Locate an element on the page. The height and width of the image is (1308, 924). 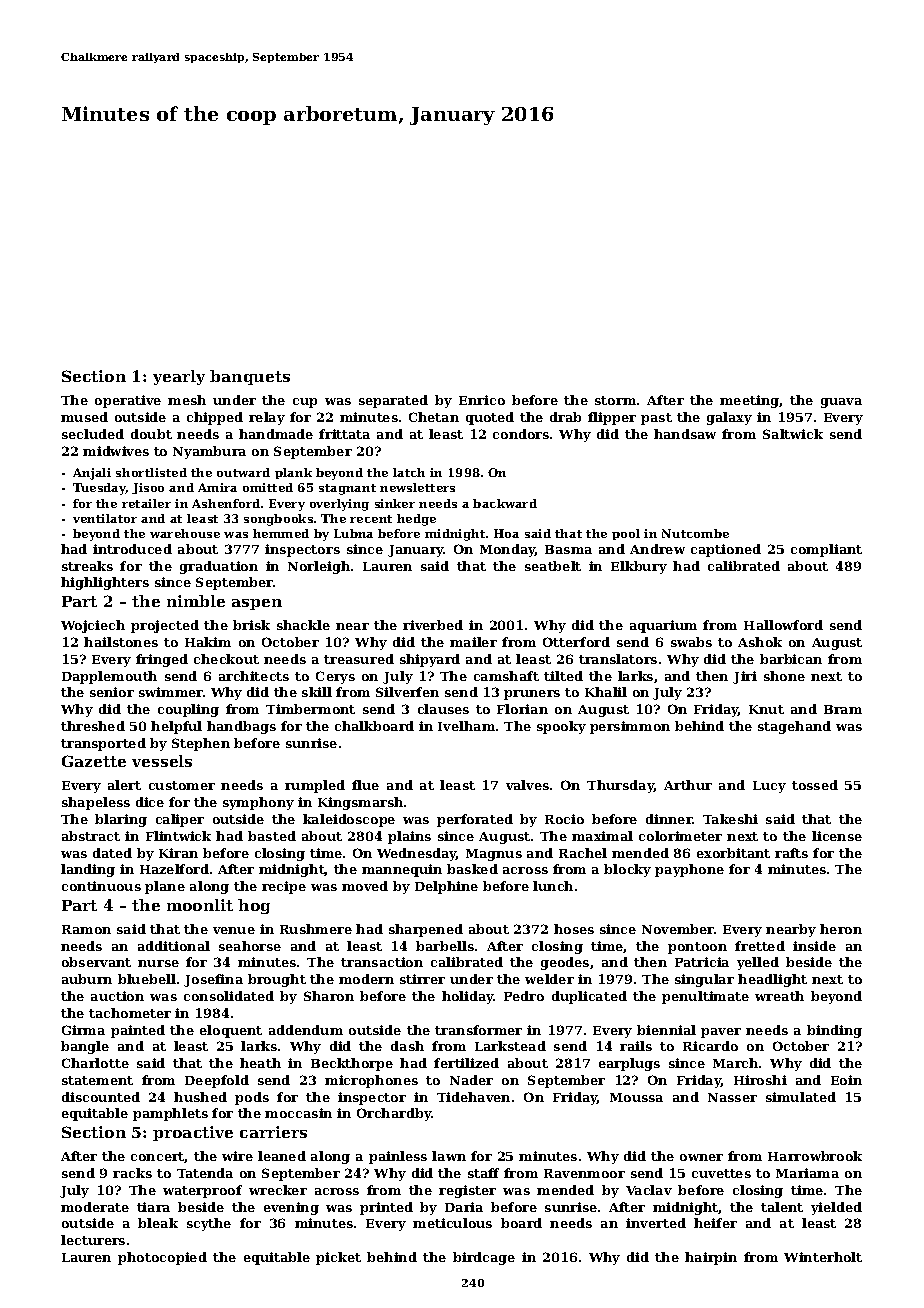
concert is located at coordinates (158, 1157).
